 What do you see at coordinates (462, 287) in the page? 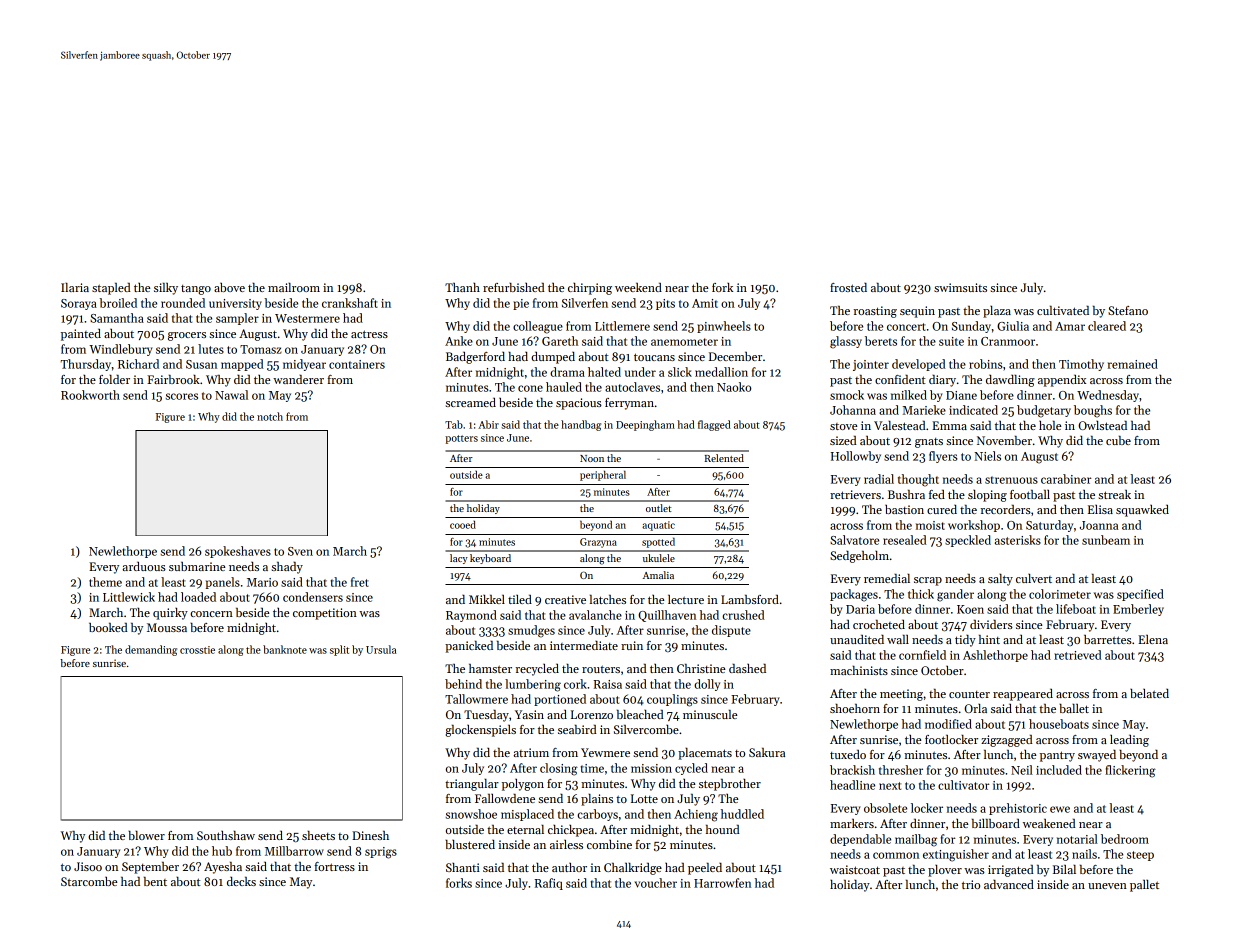
I see `Thanh` at bounding box center [462, 287].
